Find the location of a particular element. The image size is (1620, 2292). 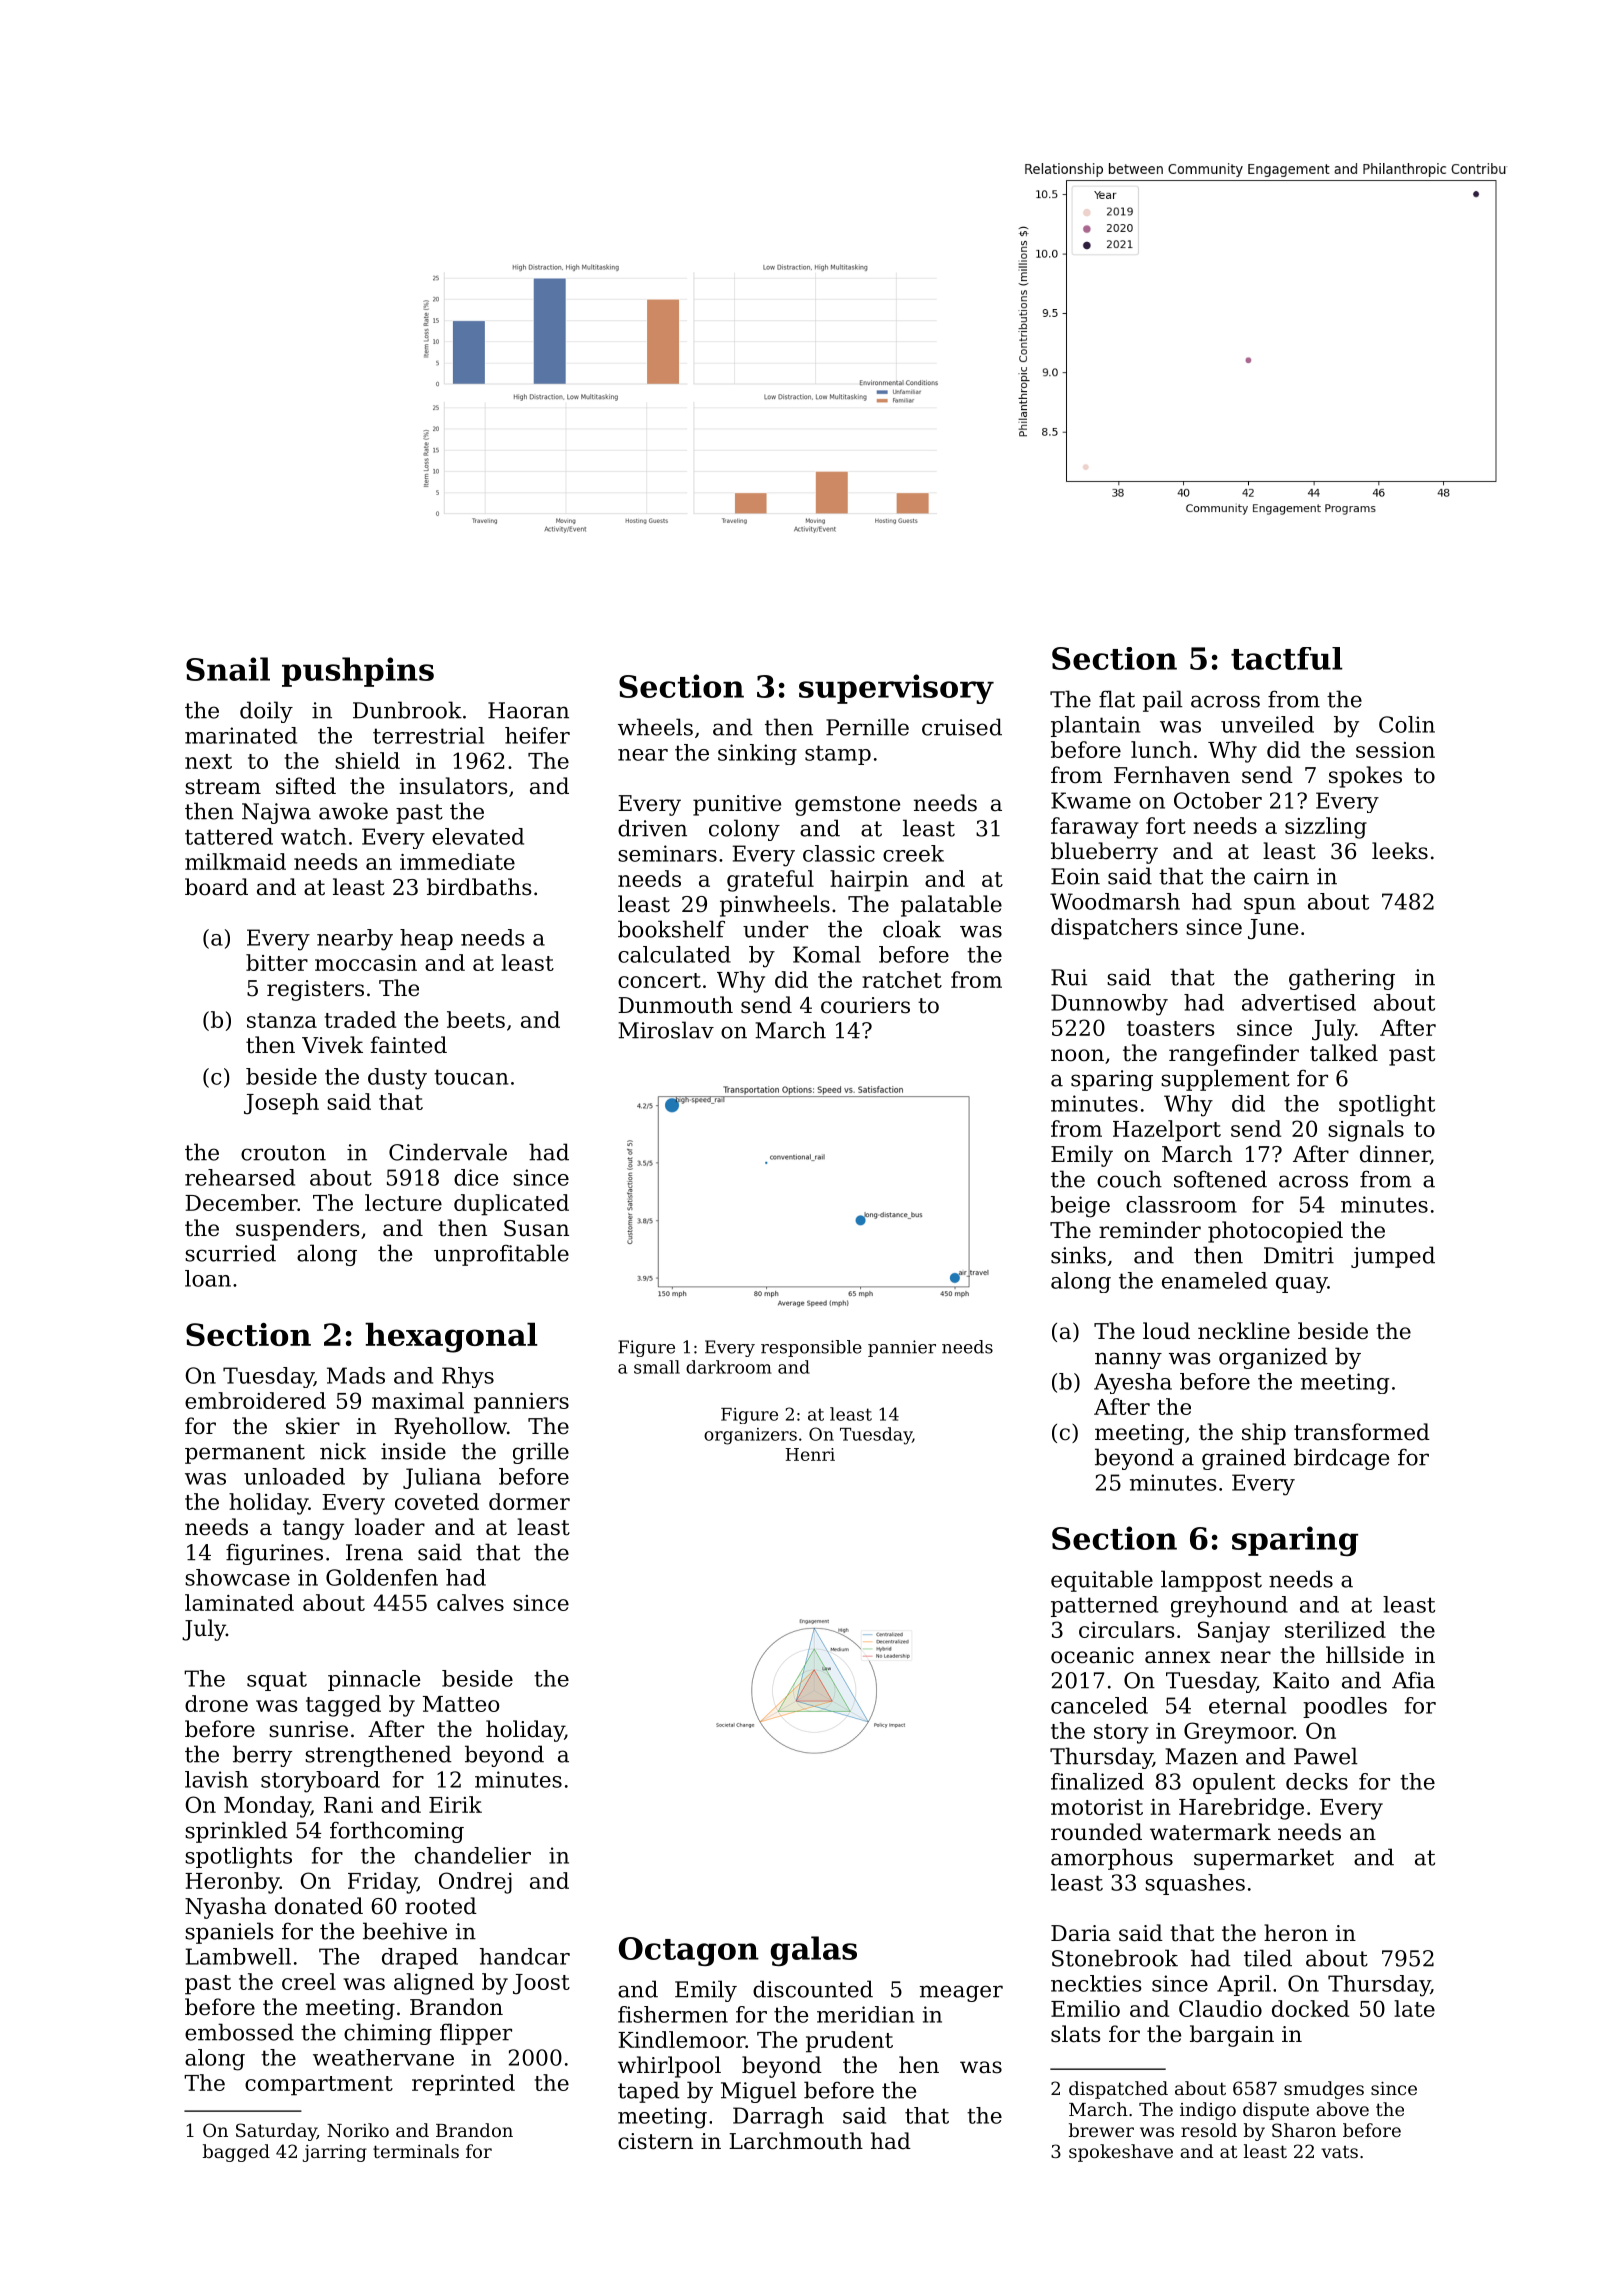

embossed is located at coordinates (239, 2032).
